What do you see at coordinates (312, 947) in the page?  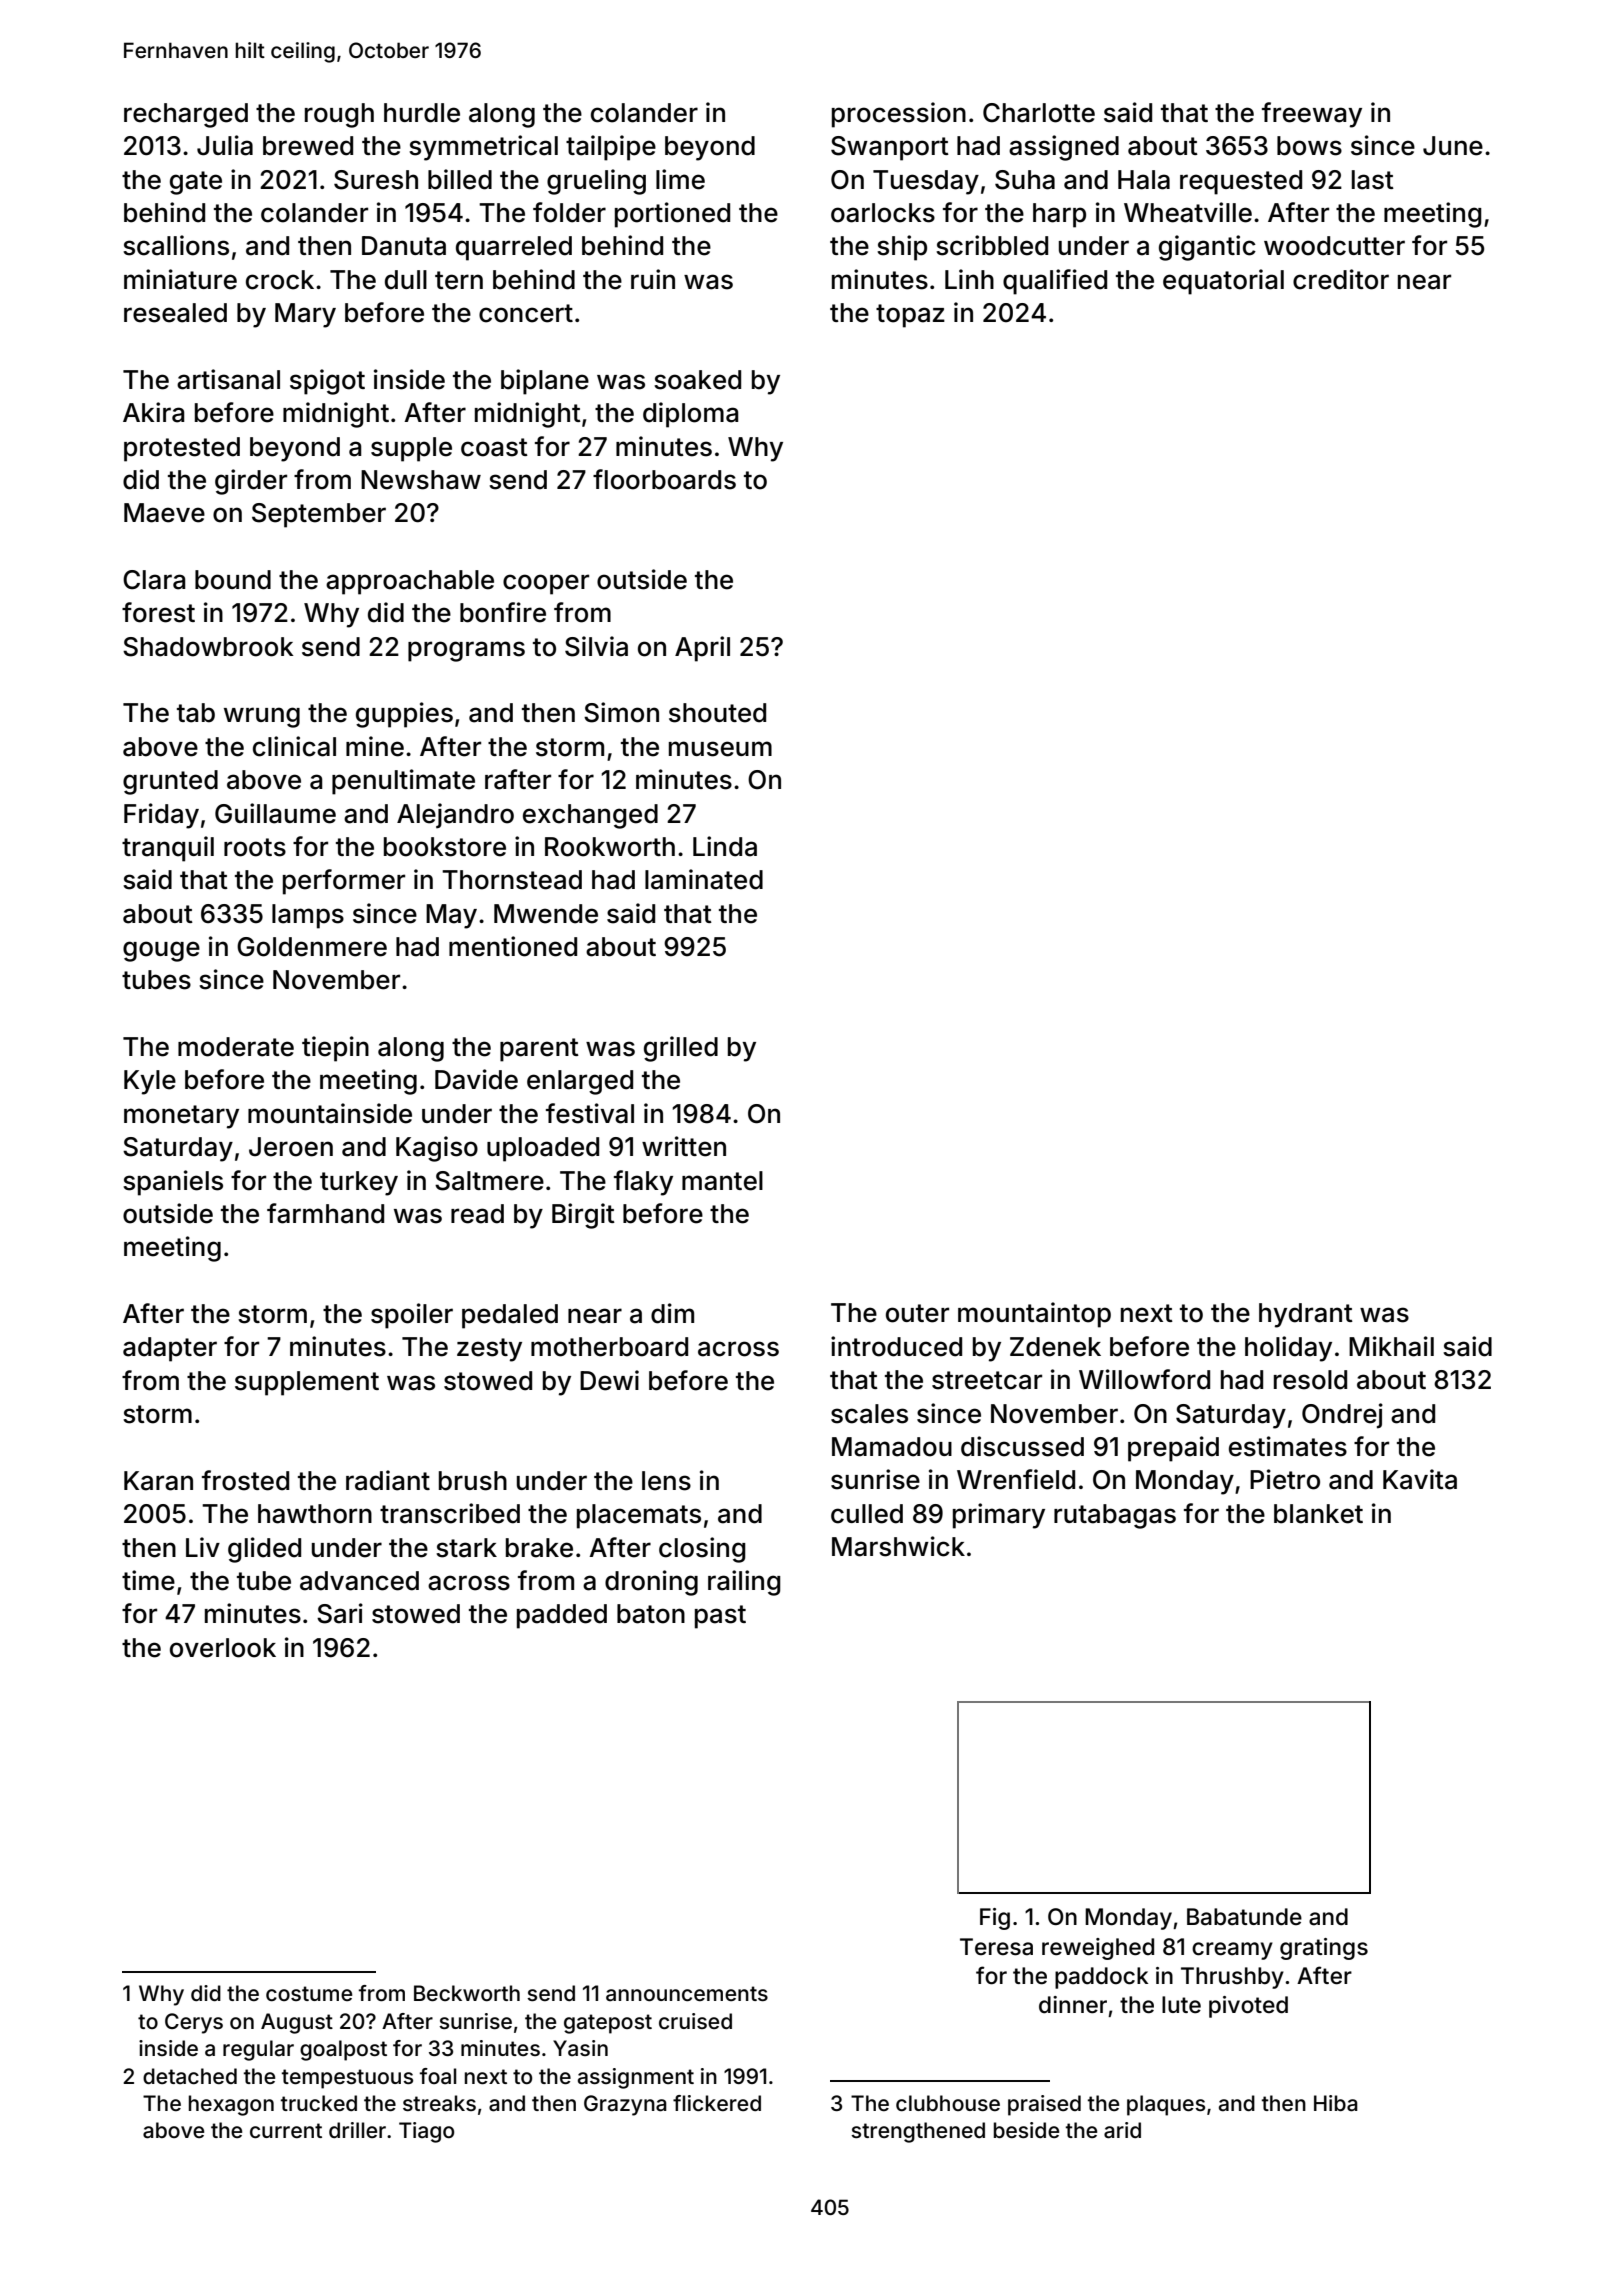 I see `Goldenmere` at bounding box center [312, 947].
